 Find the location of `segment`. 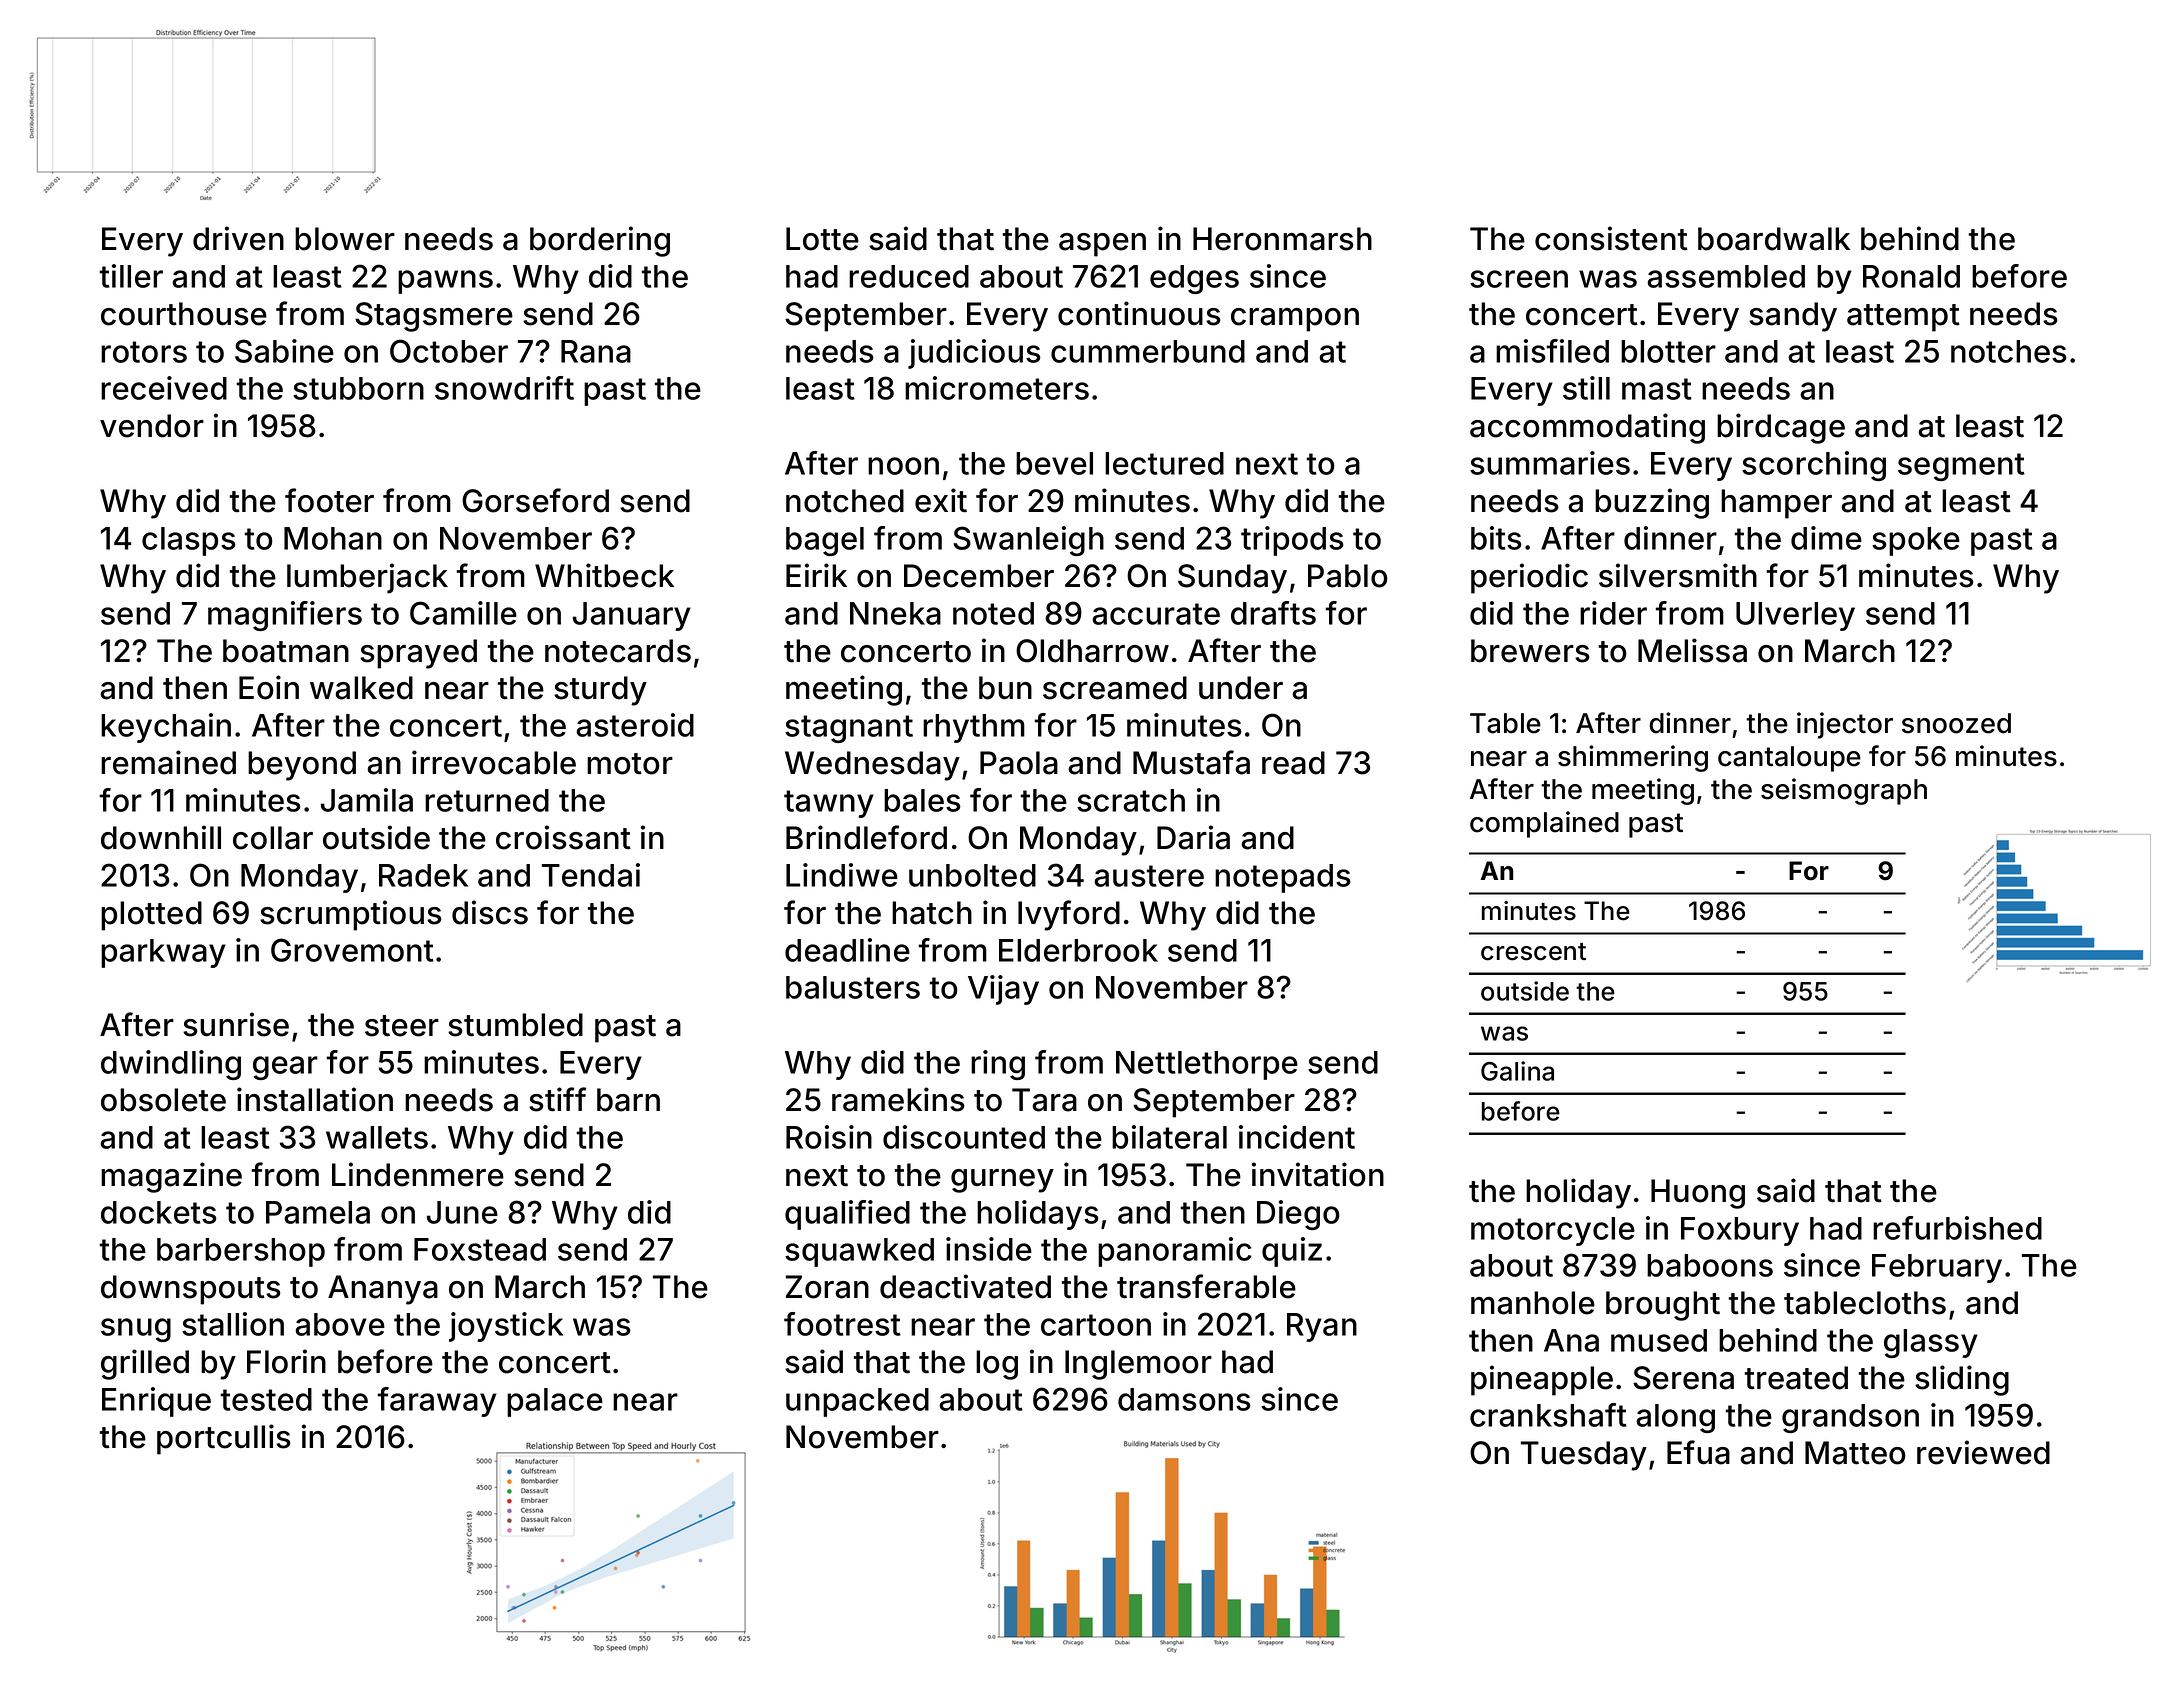

segment is located at coordinates (1961, 467).
